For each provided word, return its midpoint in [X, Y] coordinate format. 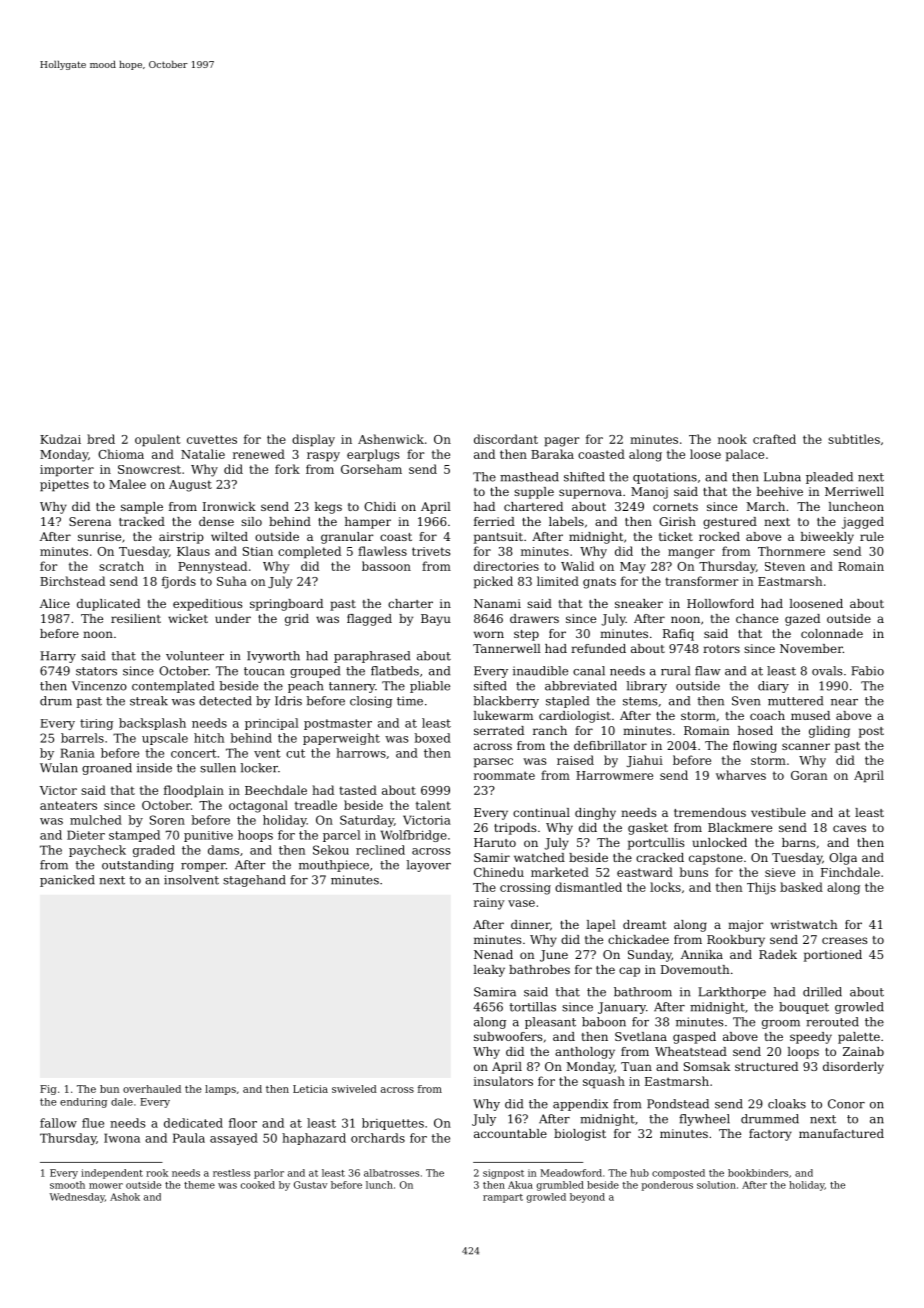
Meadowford [571, 1173]
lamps [220, 1090]
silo [251, 521]
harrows [361, 753]
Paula [189, 1138]
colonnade [832, 633]
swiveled [354, 1089]
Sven [746, 701]
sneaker [639, 603]
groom [781, 1024]
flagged [369, 620]
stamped [134, 836]
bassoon [386, 566]
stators [96, 671]
